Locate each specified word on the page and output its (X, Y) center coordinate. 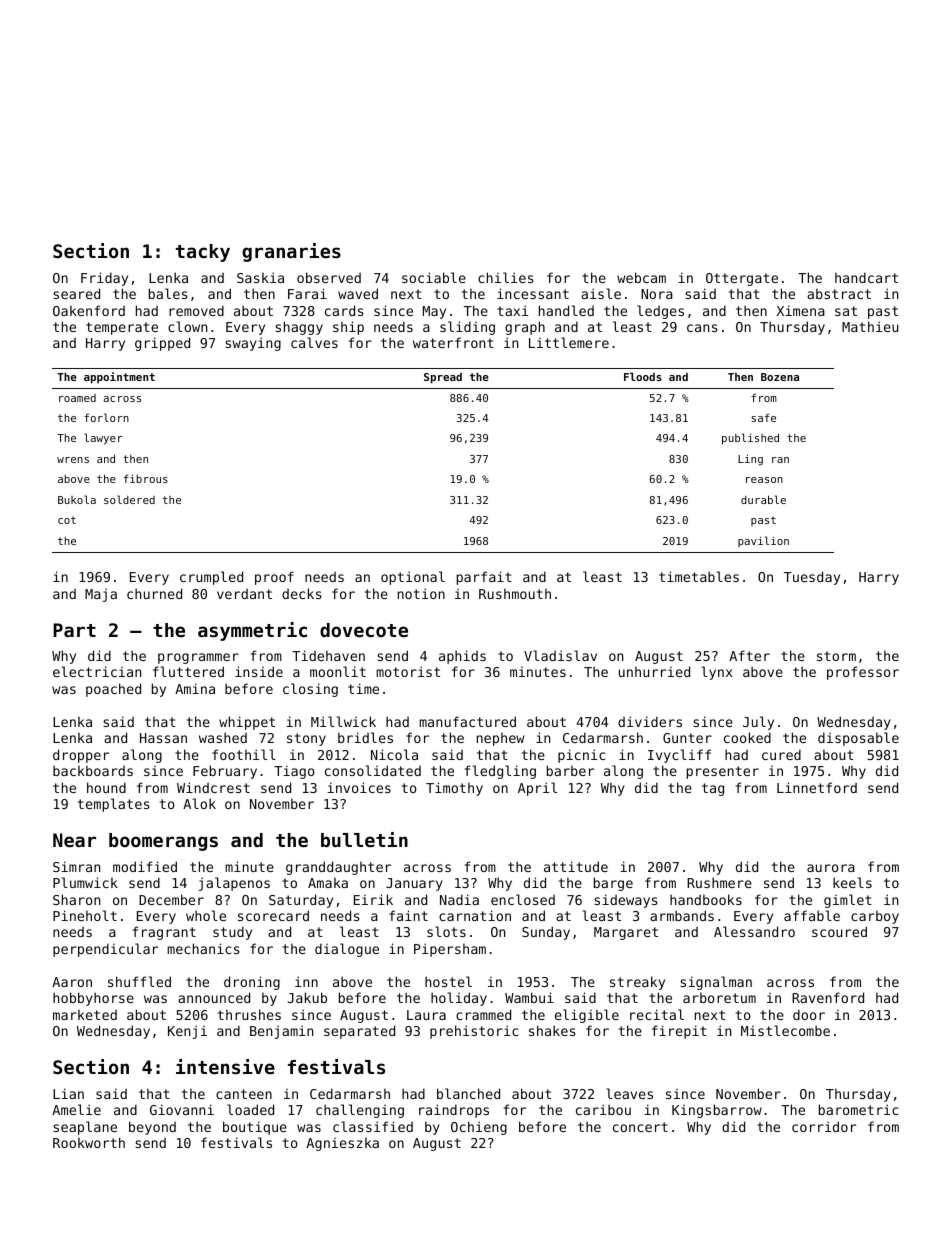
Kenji (187, 1032)
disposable (858, 739)
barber (570, 770)
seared (76, 293)
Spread (443, 378)
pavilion (763, 541)
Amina (195, 688)
